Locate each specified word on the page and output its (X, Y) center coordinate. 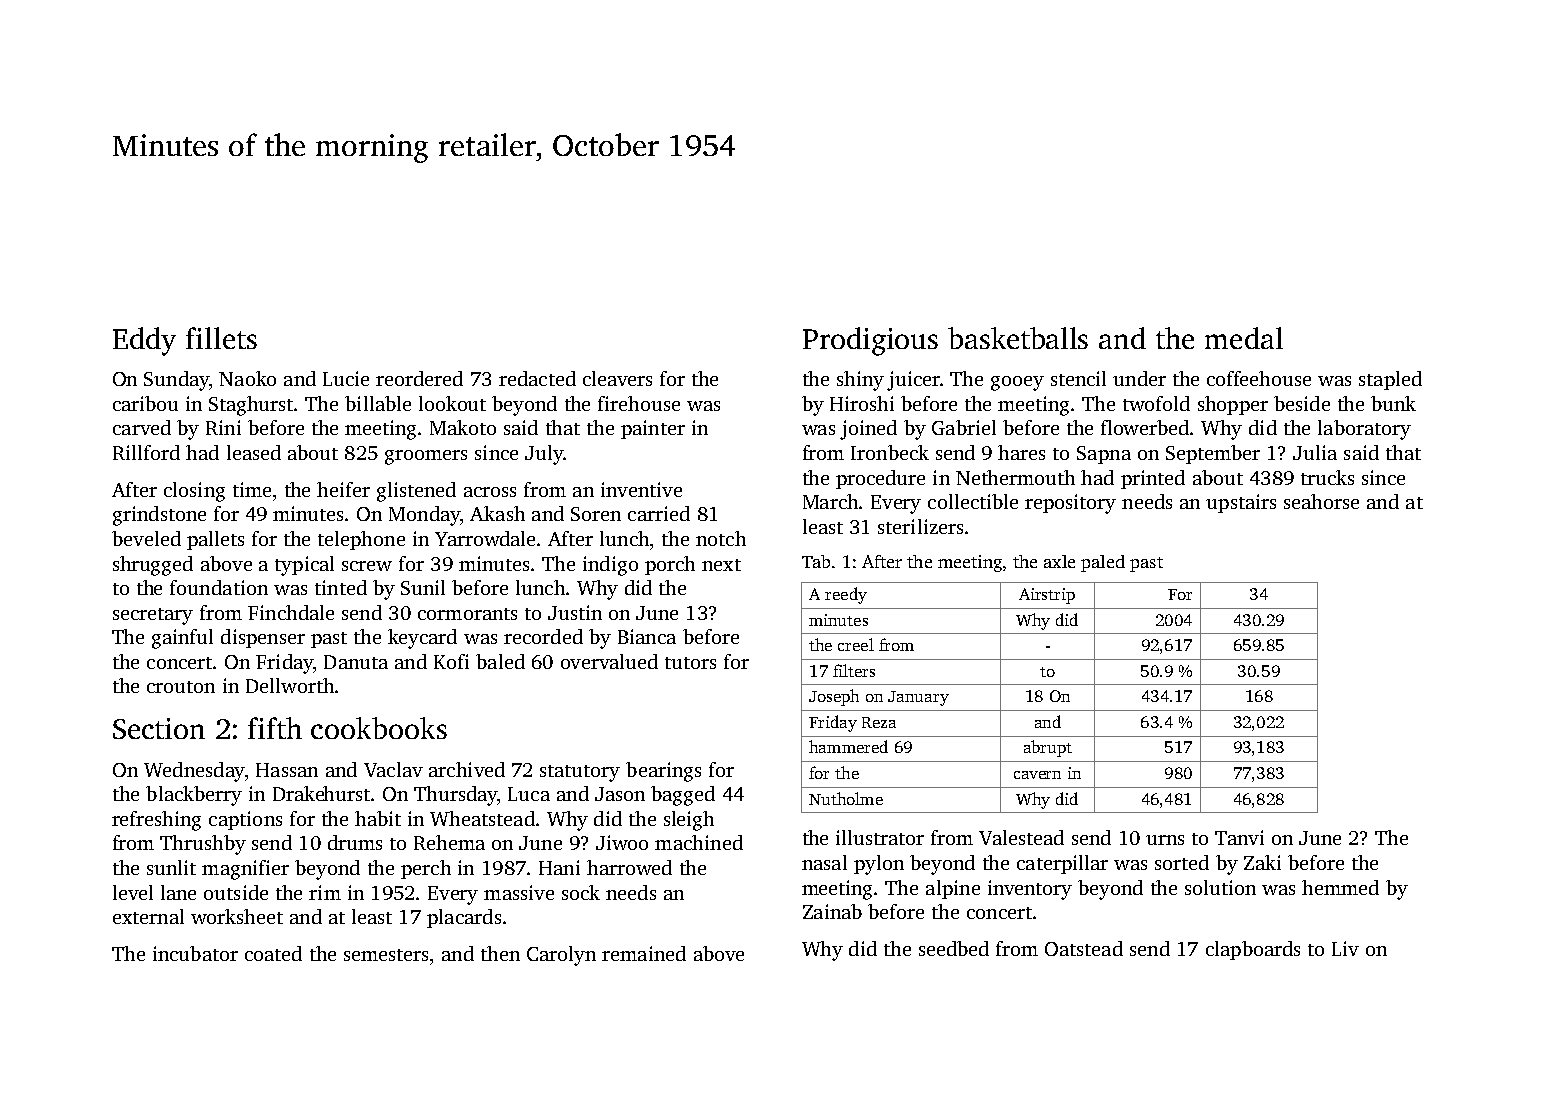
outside (236, 892)
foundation (219, 587)
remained (644, 953)
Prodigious (870, 341)
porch (670, 565)
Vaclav (393, 769)
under (1139, 378)
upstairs (1241, 503)
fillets (221, 338)
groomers (426, 457)
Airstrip (1047, 596)
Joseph (834, 697)
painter (653, 429)
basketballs (1018, 338)
